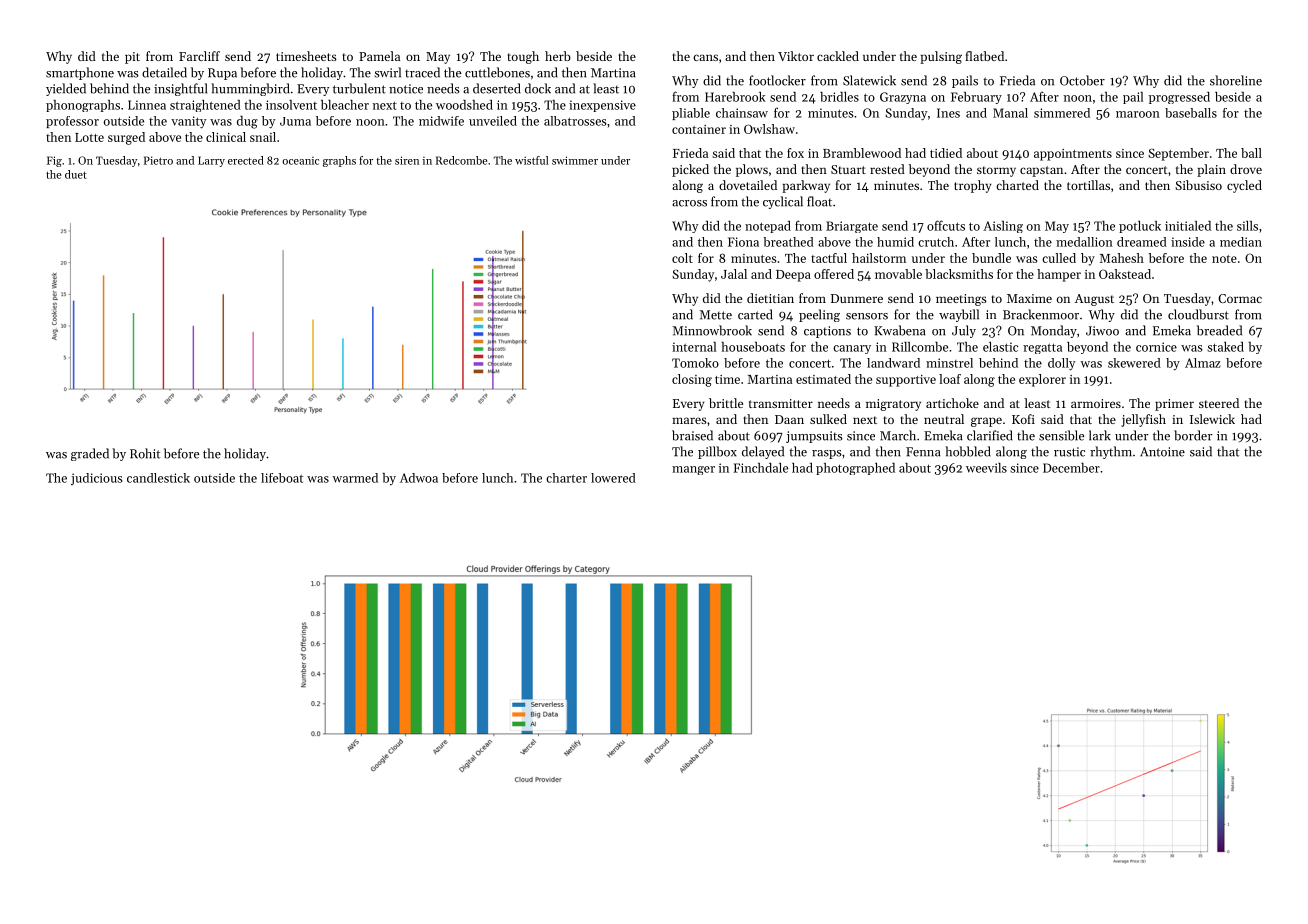  What do you see at coordinates (984, 56) in the page?
I see `flatbed` at bounding box center [984, 56].
